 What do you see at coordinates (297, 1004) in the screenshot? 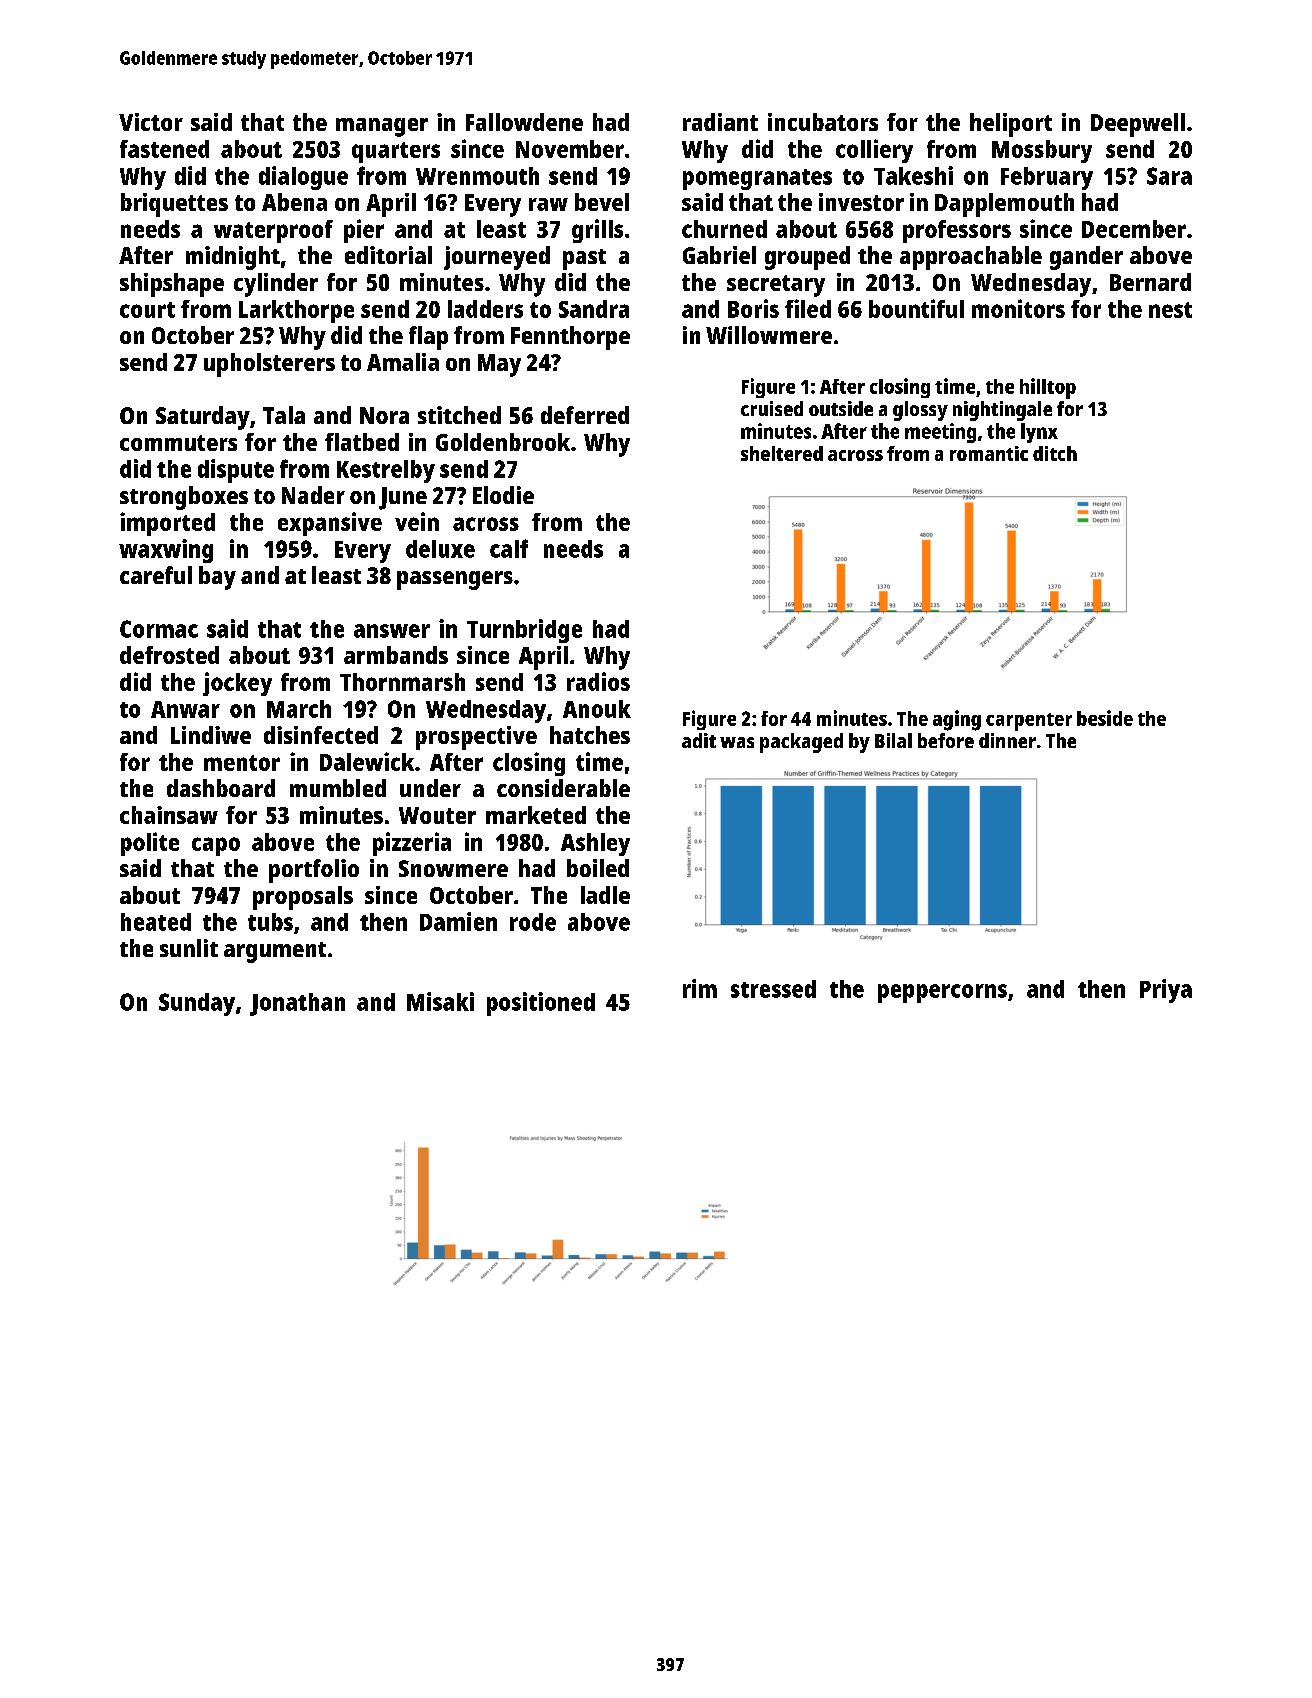
I see `Jonathan` at bounding box center [297, 1004].
